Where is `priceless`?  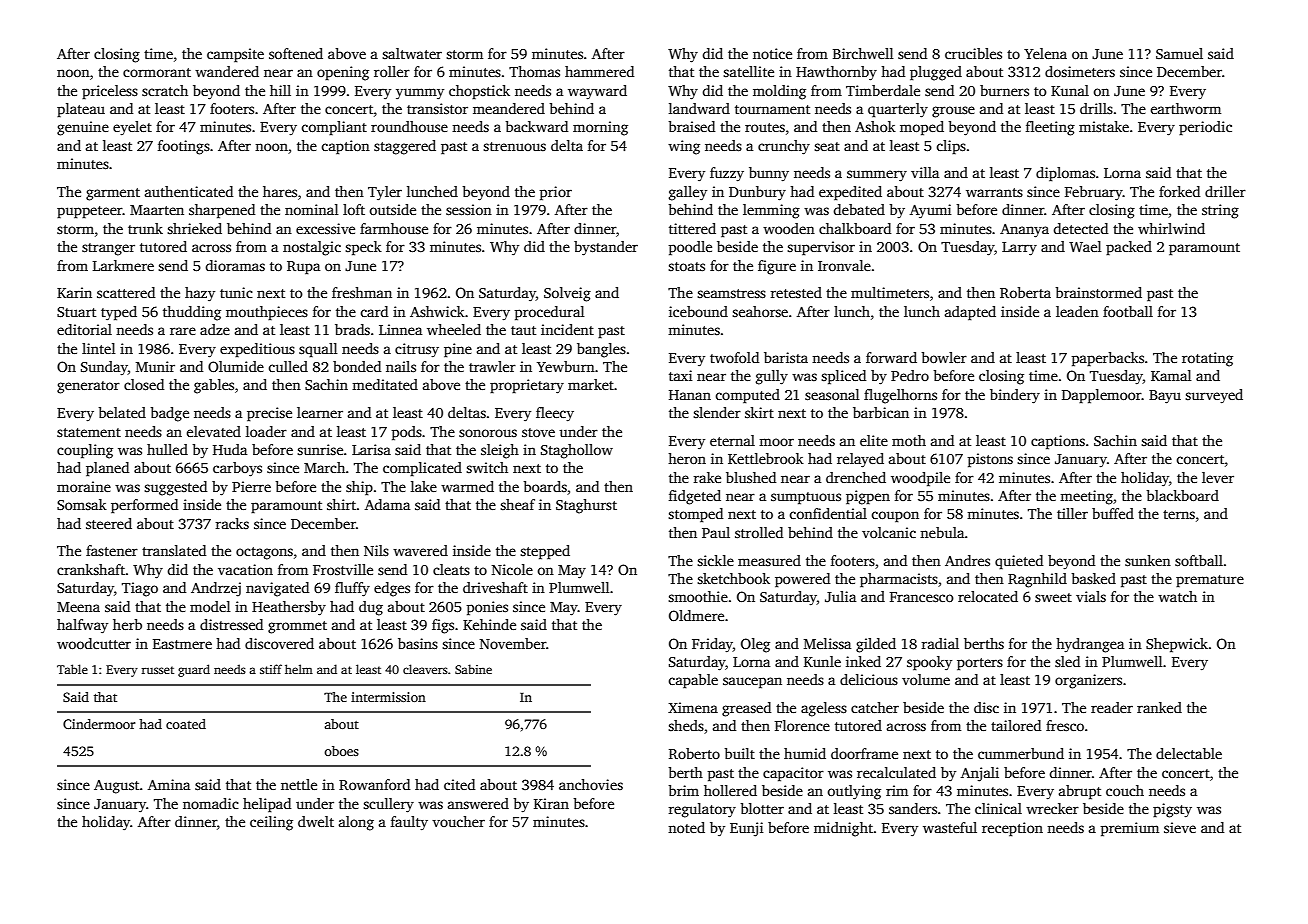
priceless is located at coordinates (110, 92).
